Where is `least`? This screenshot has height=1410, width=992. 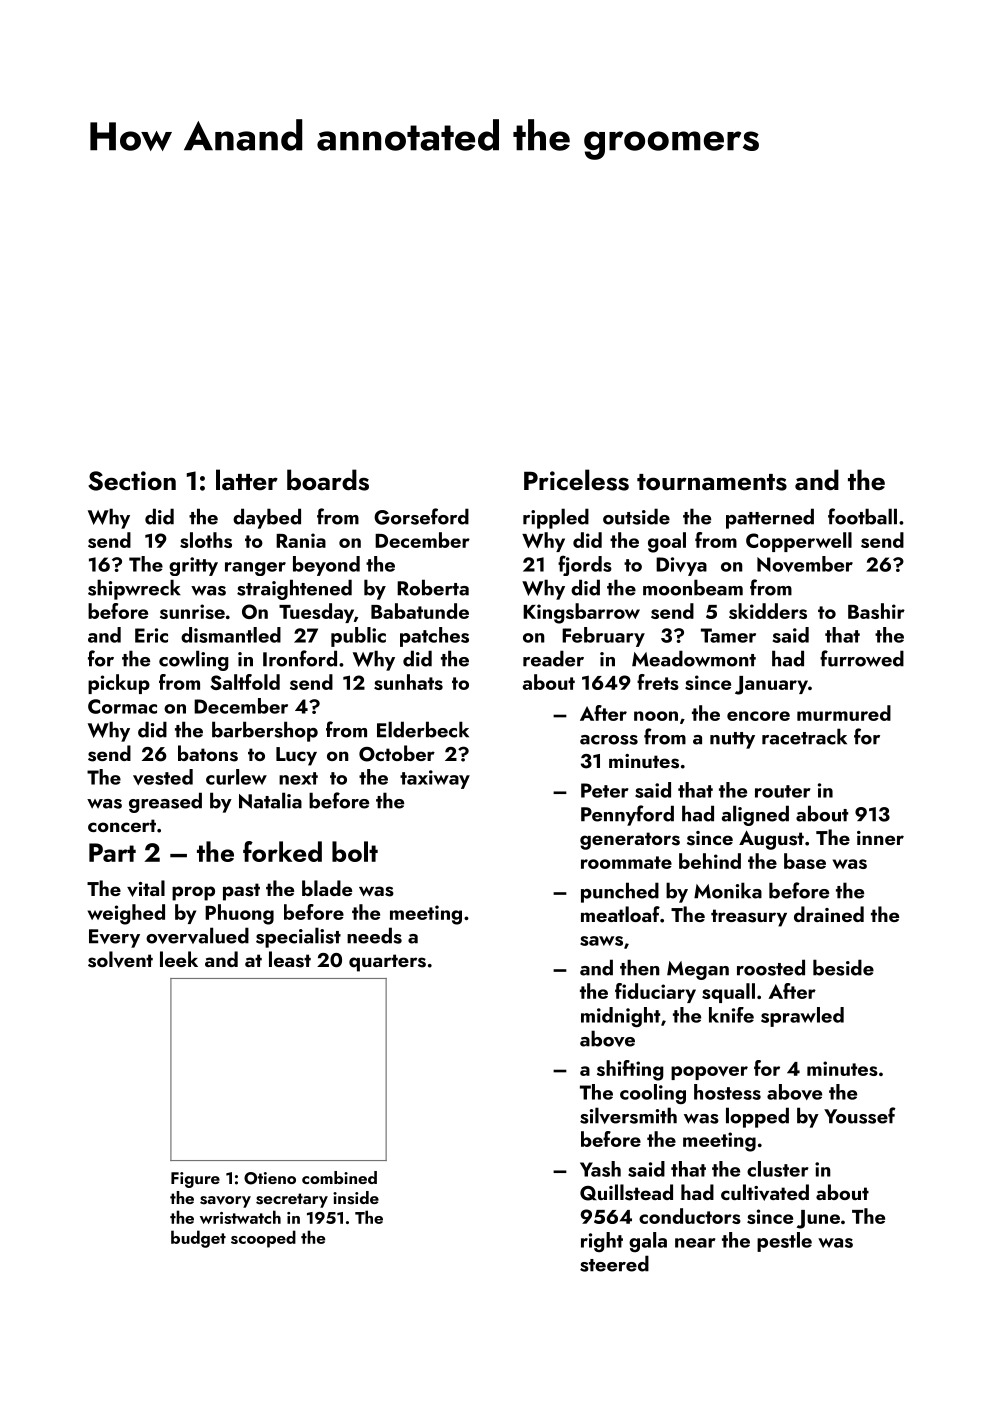 least is located at coordinates (290, 959).
